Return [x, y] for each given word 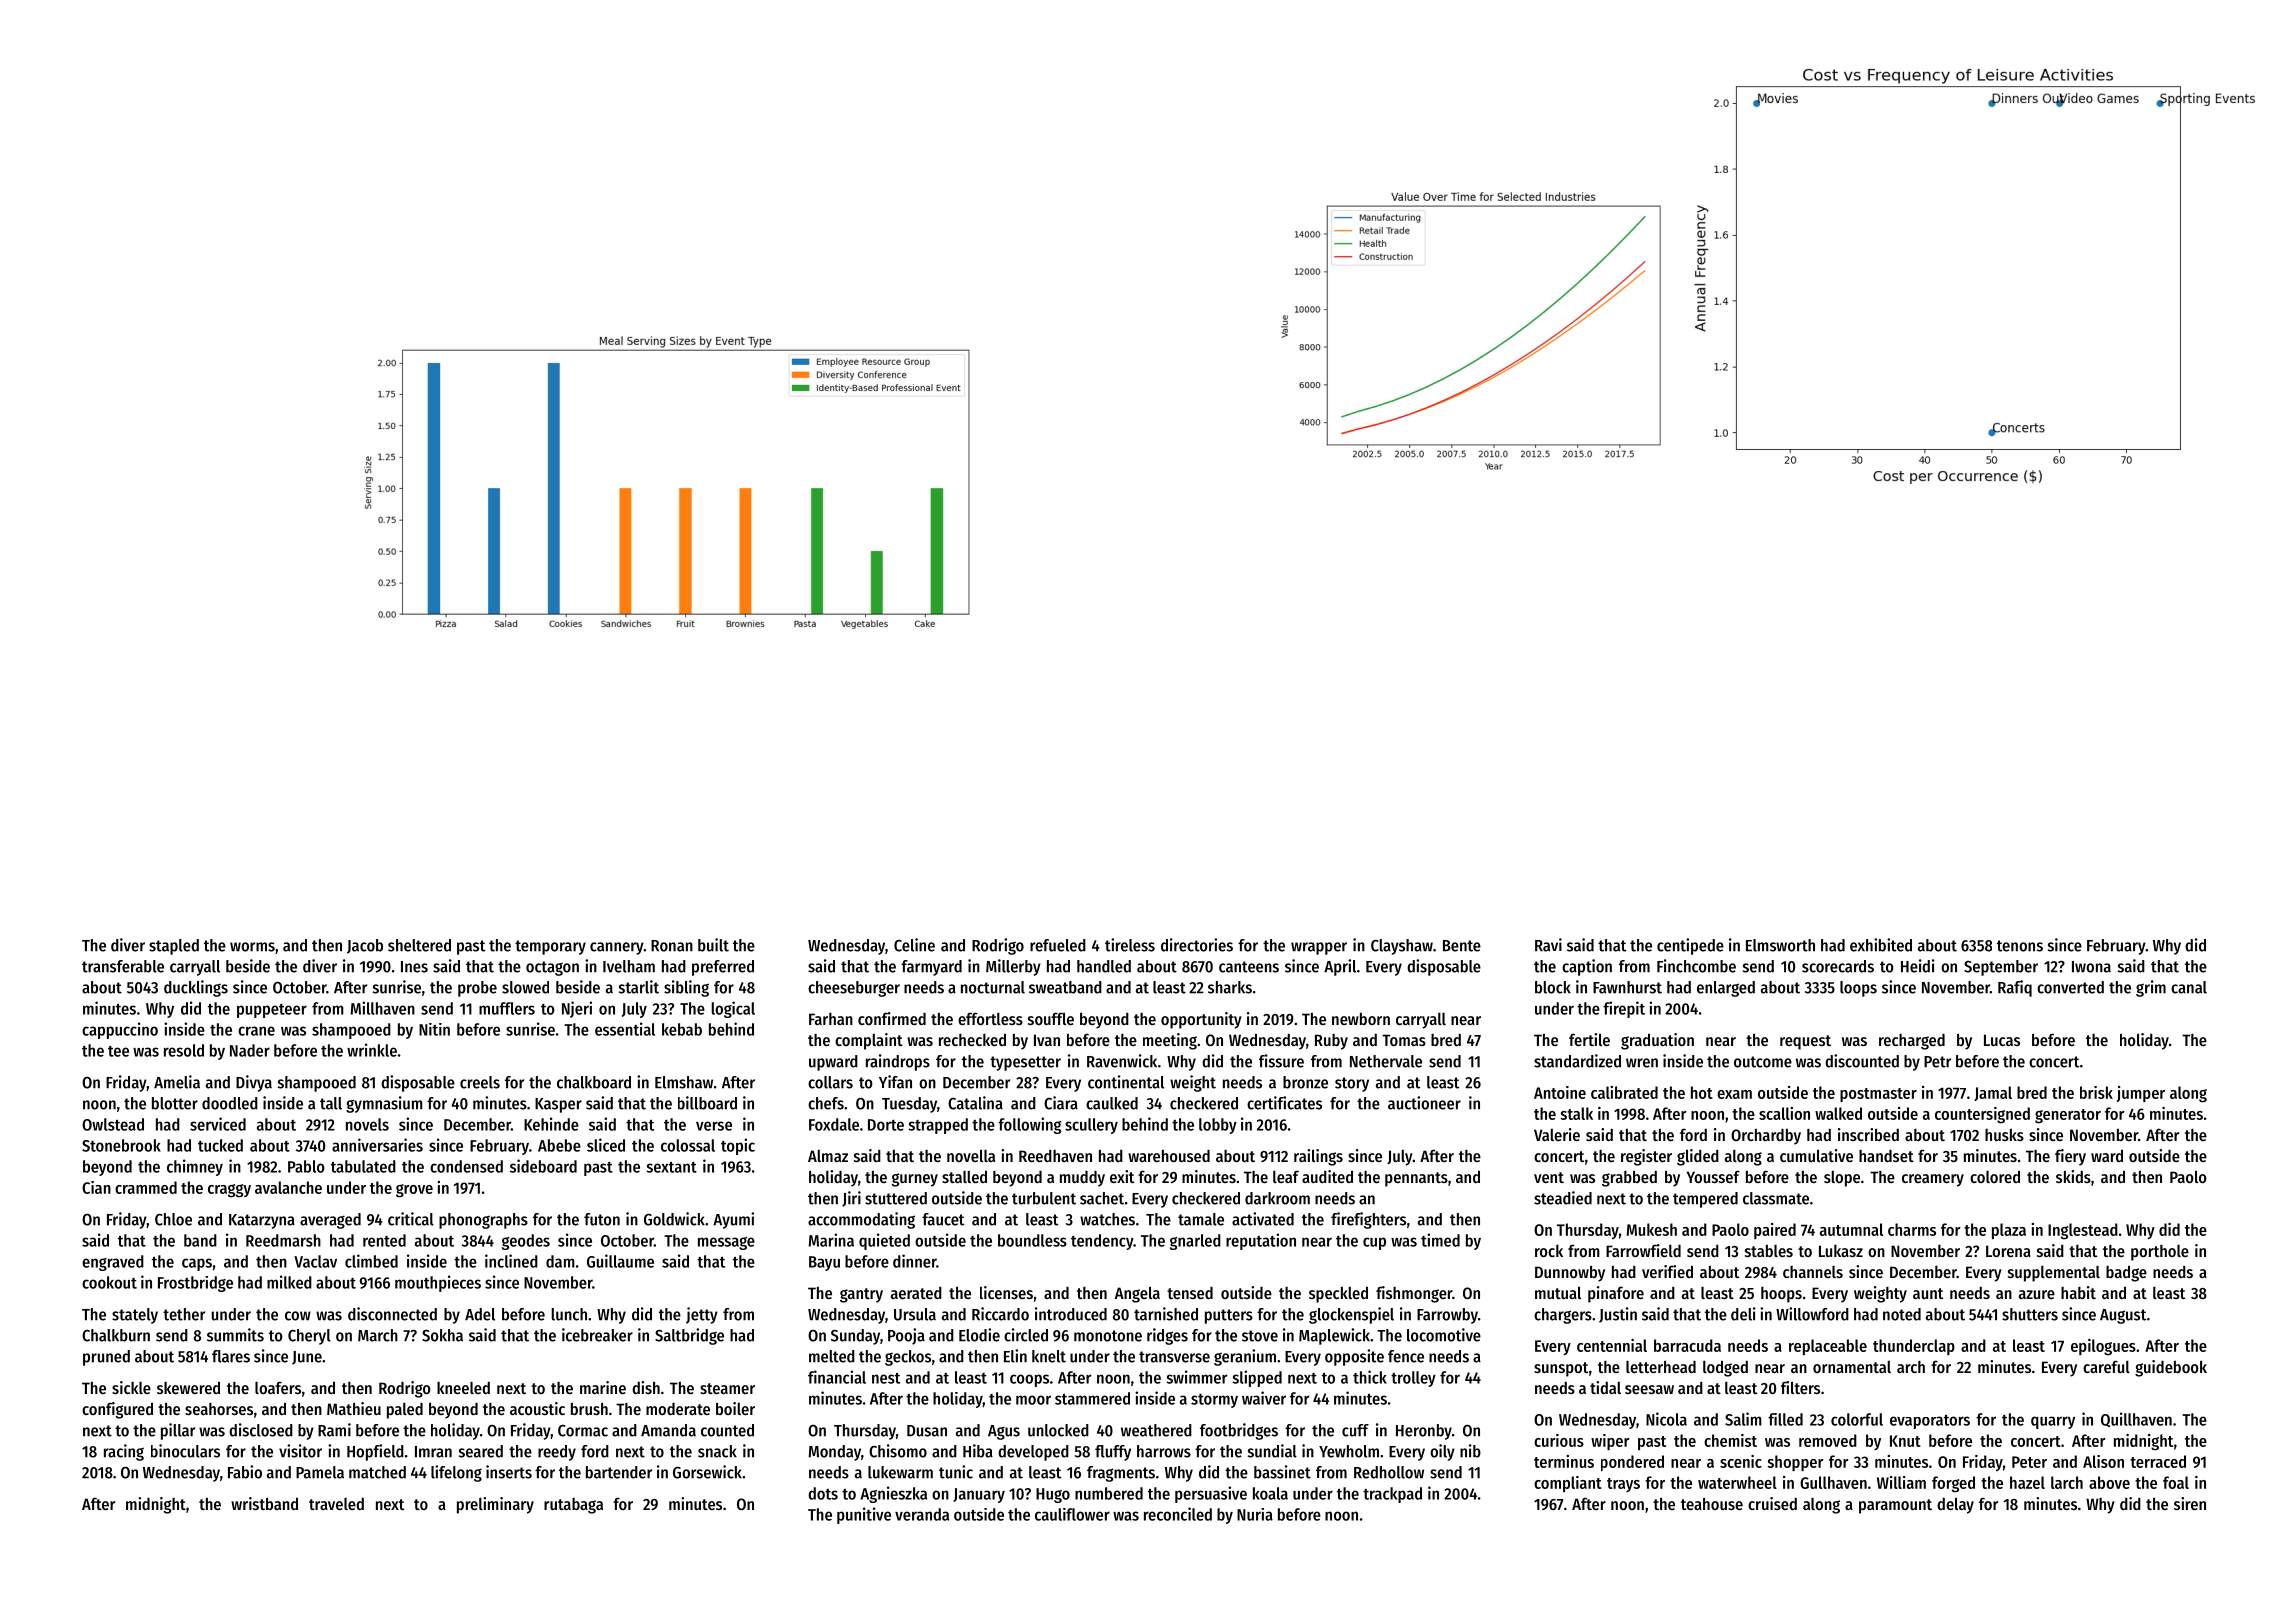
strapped [938, 1126]
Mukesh [1652, 1229]
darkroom [1277, 1198]
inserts [509, 1472]
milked [289, 1282]
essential [625, 1029]
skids [2073, 1176]
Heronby [1424, 1432]
